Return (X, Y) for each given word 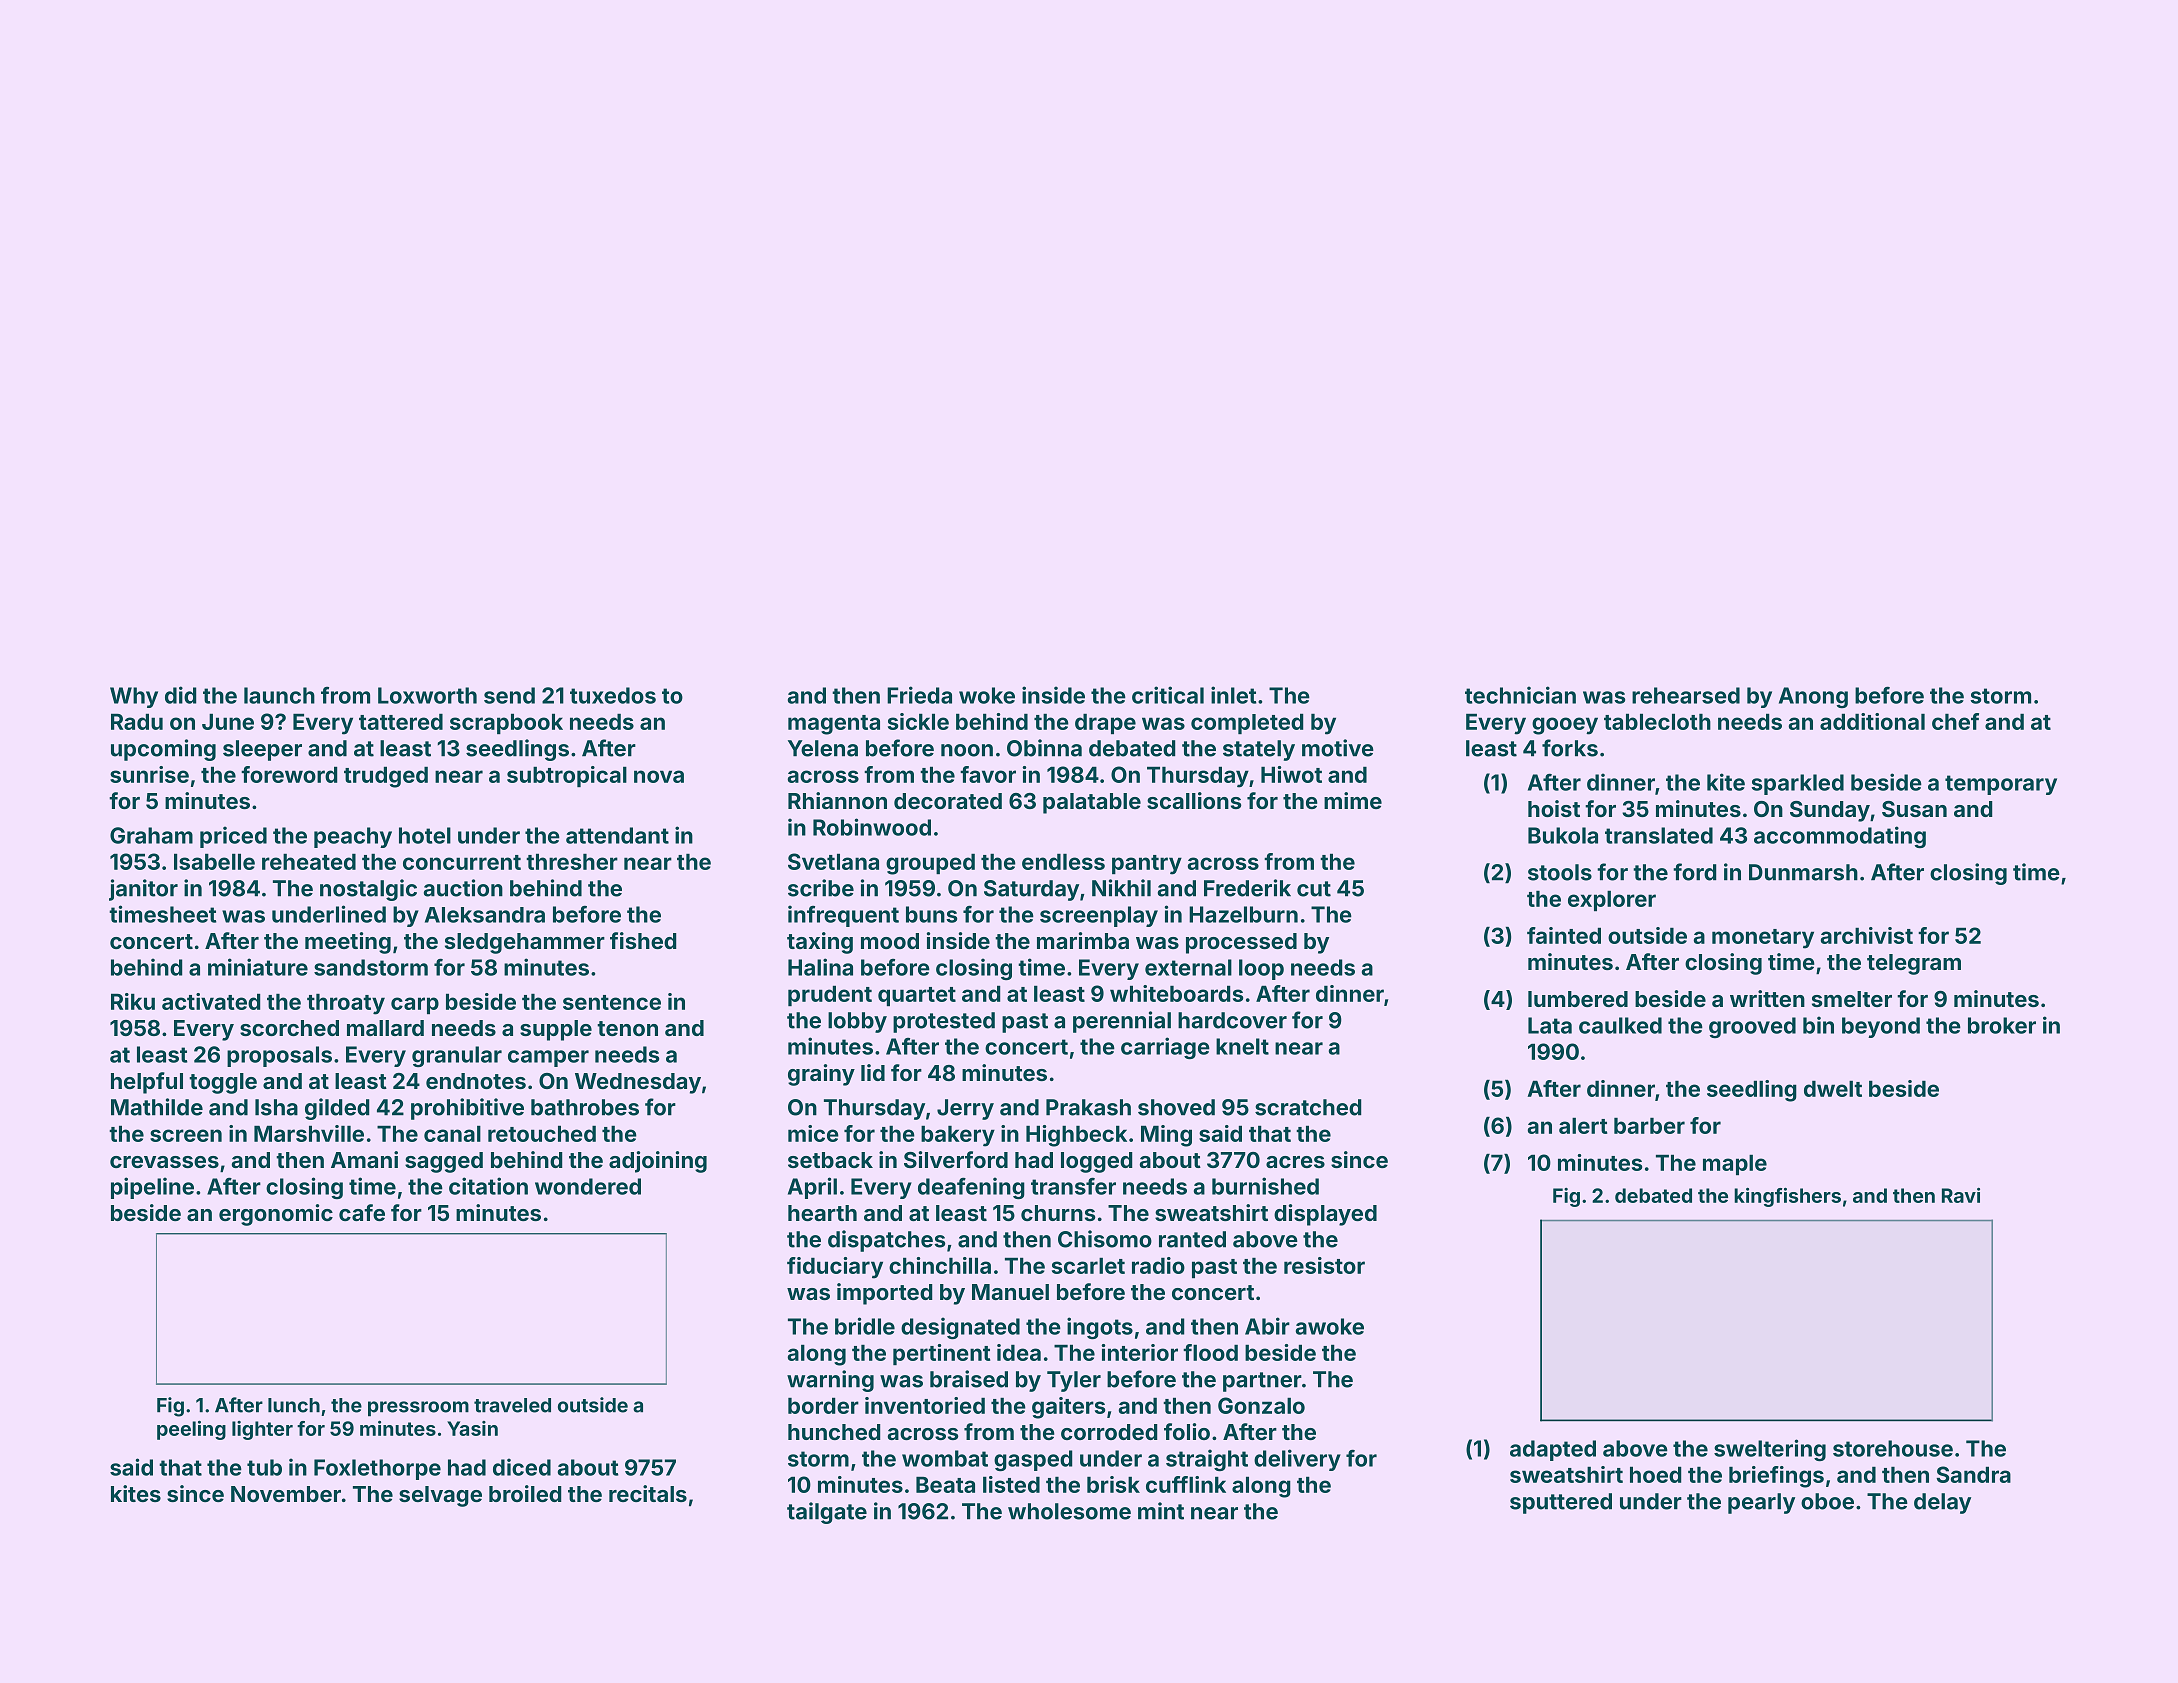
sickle (918, 721)
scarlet (1088, 1266)
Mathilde (157, 1107)
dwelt (1833, 1089)
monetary (1763, 939)
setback (830, 1160)
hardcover (1232, 1020)
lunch (294, 1405)
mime (1353, 800)
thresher (572, 862)
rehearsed (1686, 695)
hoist (1554, 808)
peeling (191, 1430)
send (509, 695)
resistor (1324, 1265)
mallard (385, 1028)
